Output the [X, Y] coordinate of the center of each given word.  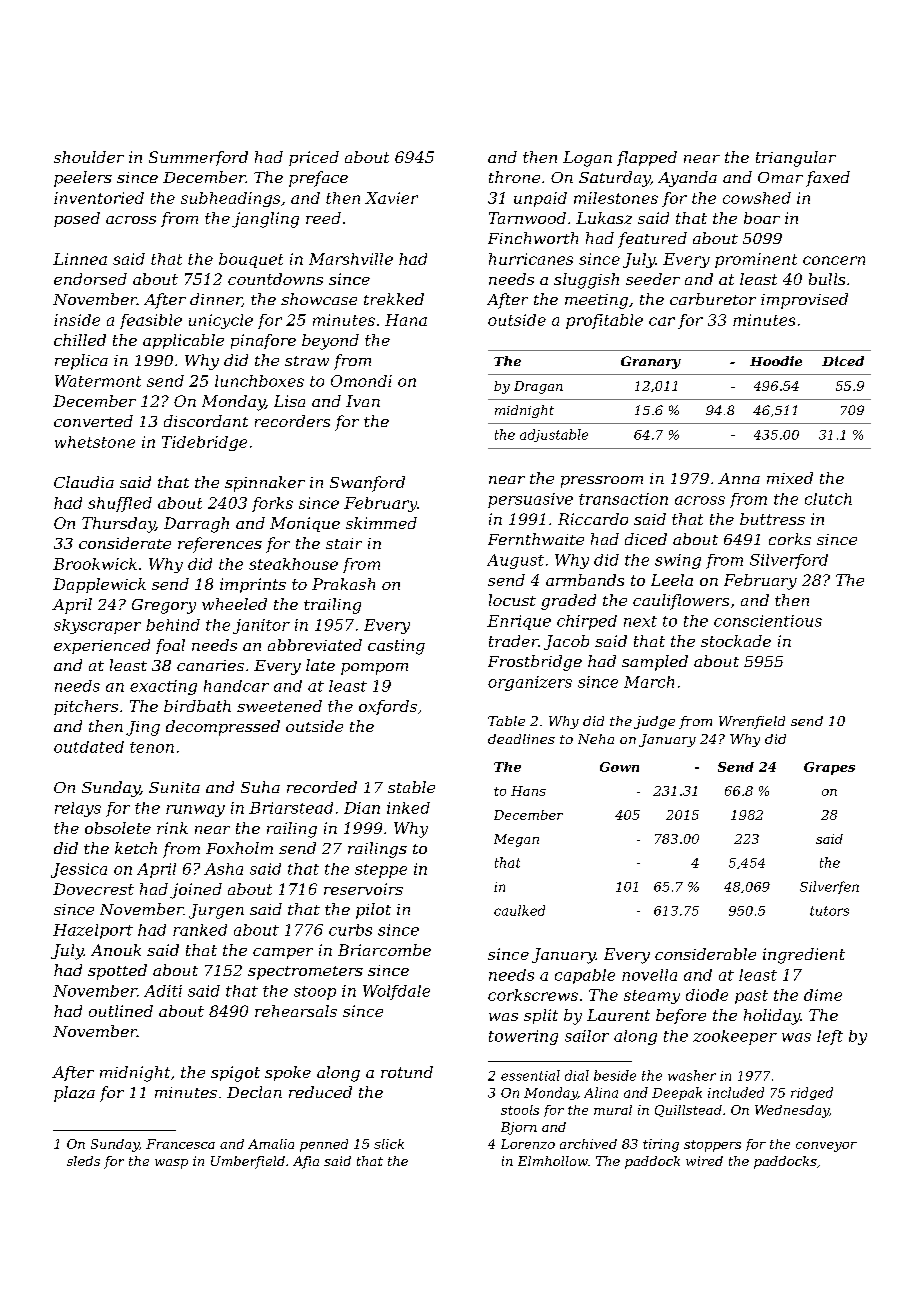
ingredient [804, 956]
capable [585, 976]
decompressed [223, 728]
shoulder [89, 157]
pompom [374, 669]
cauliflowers [681, 602]
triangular [796, 159]
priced [314, 158]
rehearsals [296, 1011]
